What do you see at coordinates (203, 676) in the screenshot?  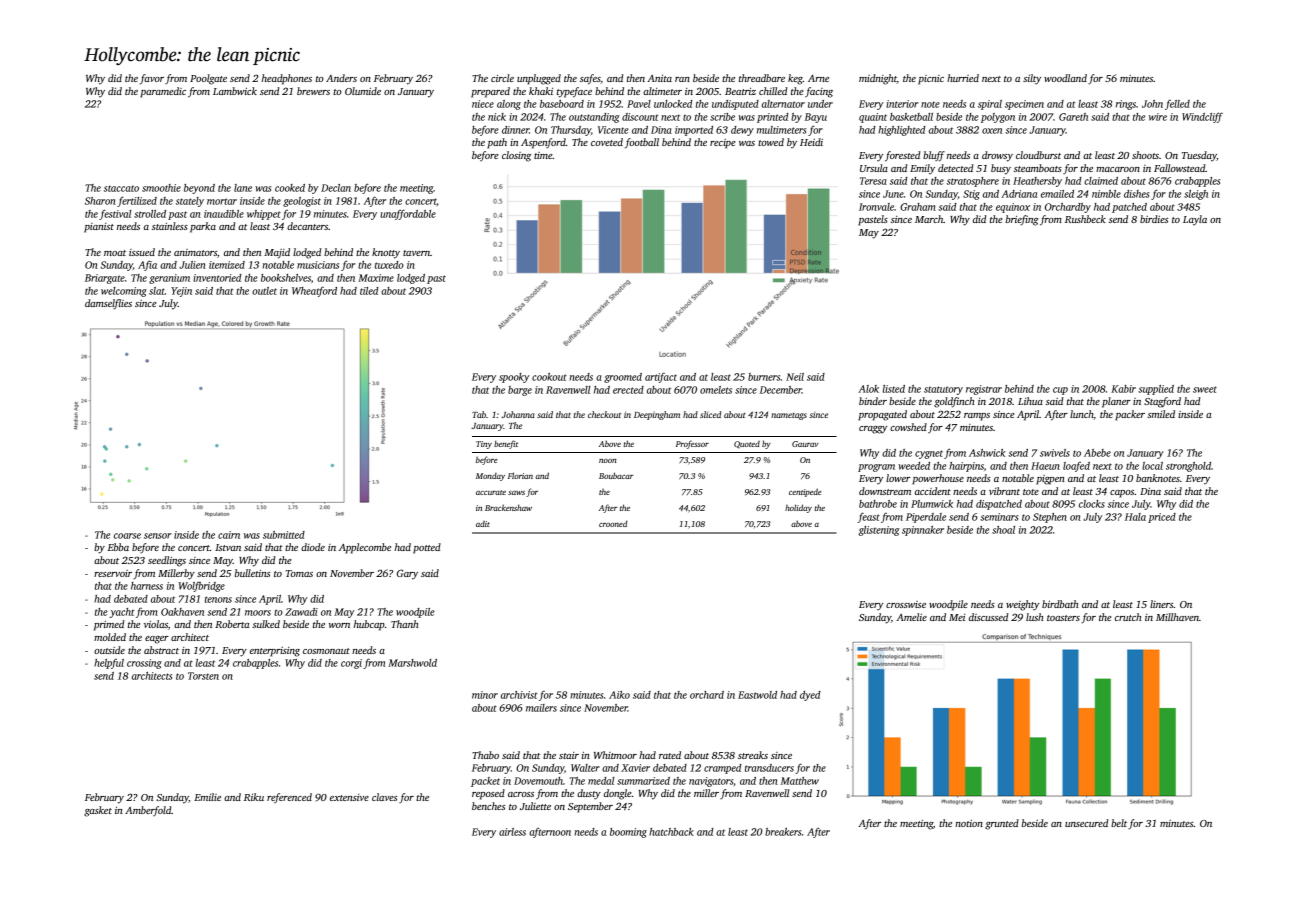 I see `Torsten` at bounding box center [203, 676].
